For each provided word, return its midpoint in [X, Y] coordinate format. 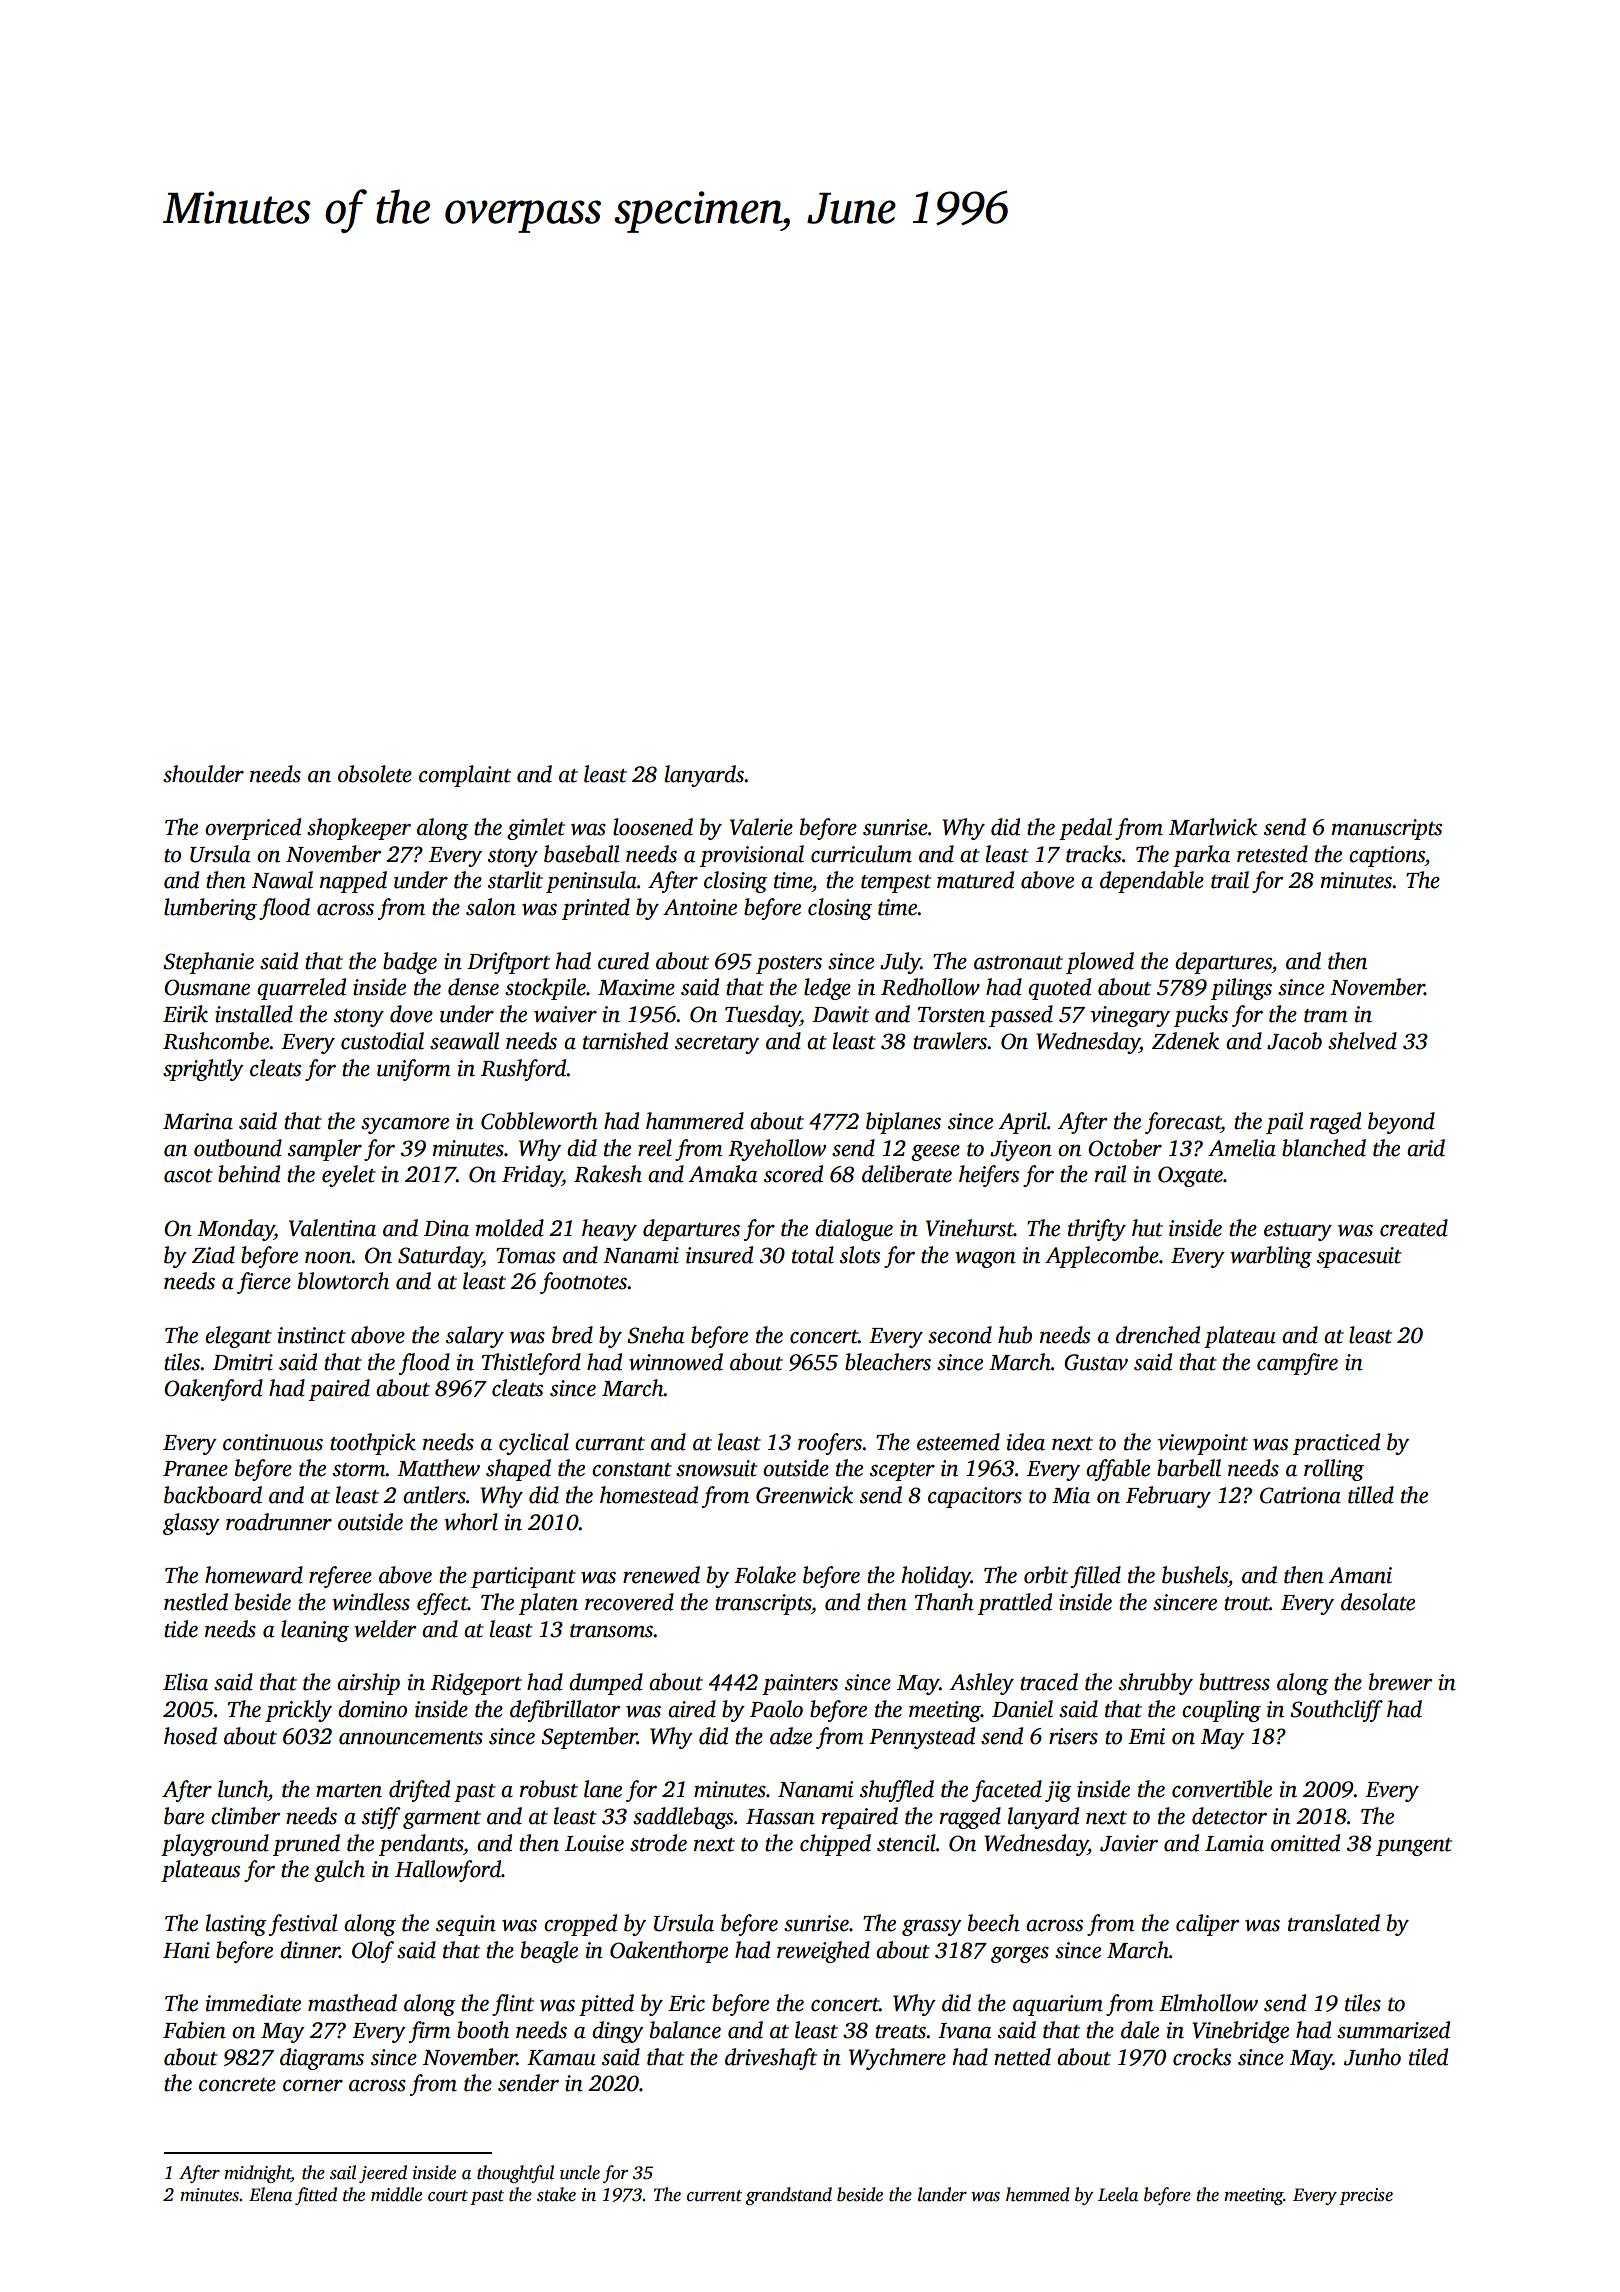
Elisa [185, 1682]
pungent [1414, 1847]
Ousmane [207, 987]
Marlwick [1213, 827]
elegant [238, 1337]
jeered [383, 2174]
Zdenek [1185, 1041]
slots [860, 1255]
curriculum [861, 854]
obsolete [375, 774]
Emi [1146, 1736]
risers [1073, 1736]
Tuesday [763, 1016]
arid [1426, 1148]
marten [349, 1791]
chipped [835, 1845]
